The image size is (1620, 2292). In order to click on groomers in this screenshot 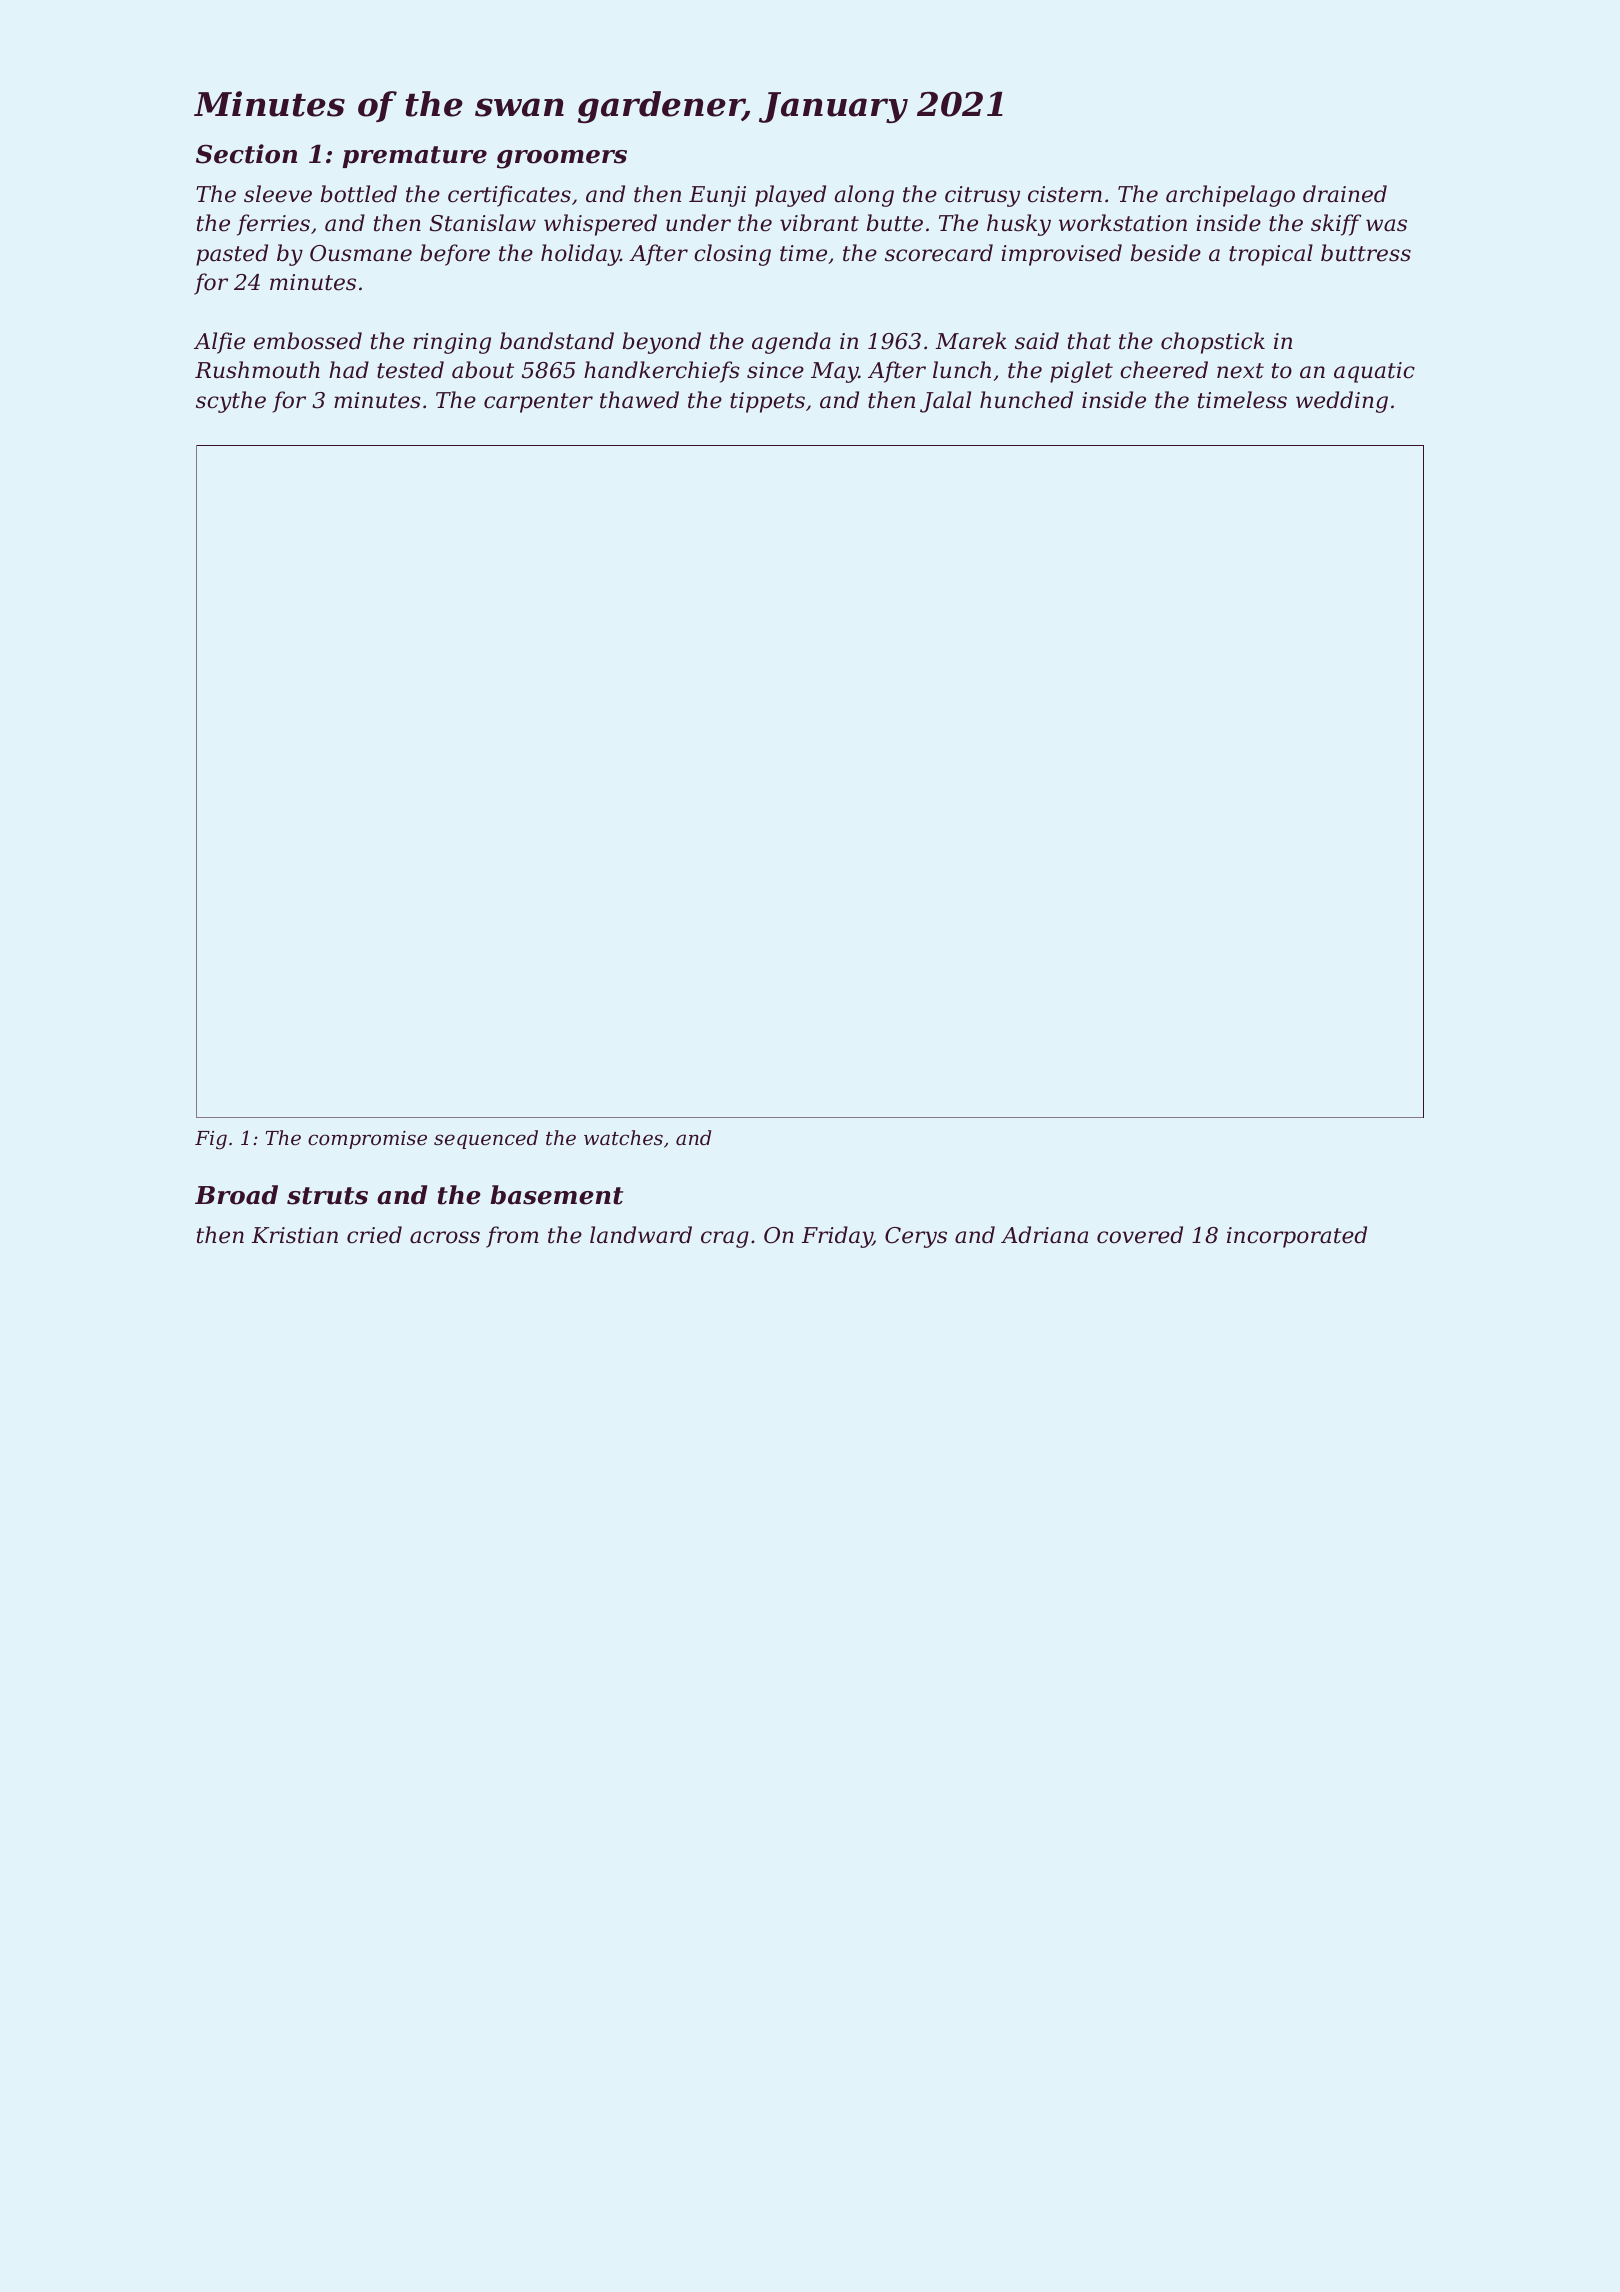, I will do `click(562, 159)`.
